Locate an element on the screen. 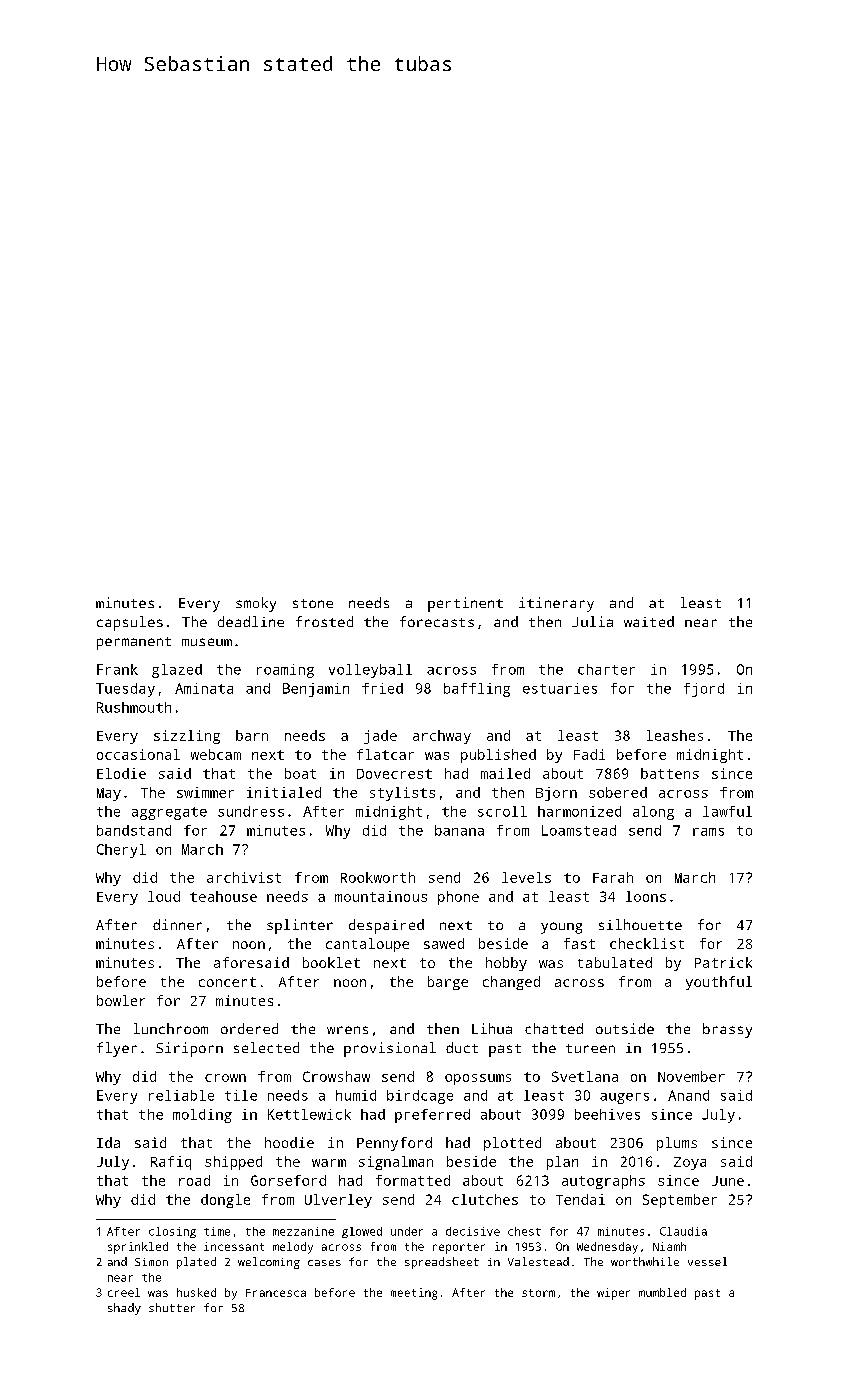 Image resolution: width=849 pixels, height=1400 pixels. itinerary is located at coordinates (556, 604).
